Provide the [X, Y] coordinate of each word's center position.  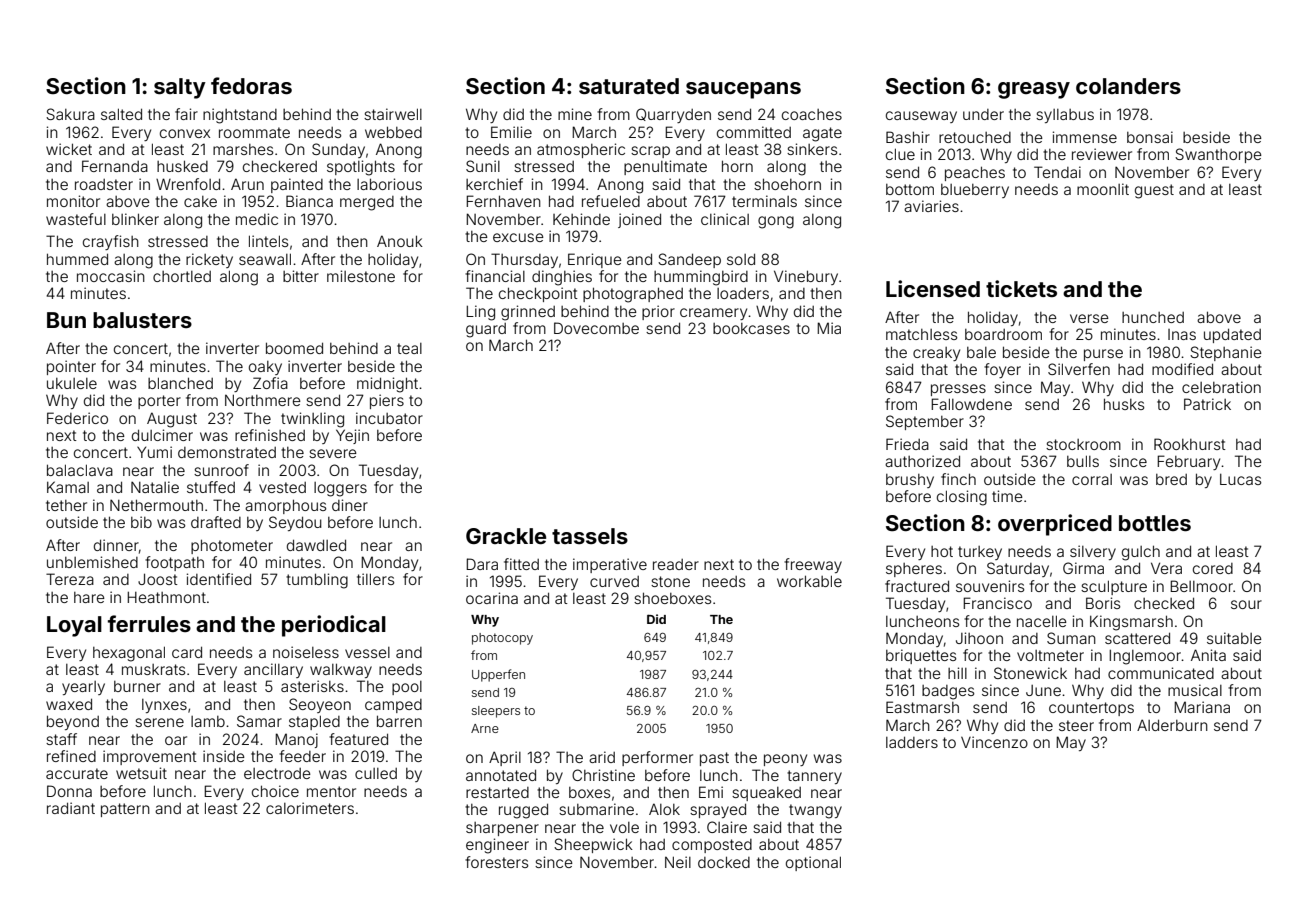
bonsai [1150, 137]
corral [1092, 479]
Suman [1071, 638]
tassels [590, 536]
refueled [611, 201]
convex [185, 133]
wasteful [76, 219]
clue [900, 154]
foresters [496, 862]
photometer [232, 546]
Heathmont [166, 597]
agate [822, 134]
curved [614, 581]
